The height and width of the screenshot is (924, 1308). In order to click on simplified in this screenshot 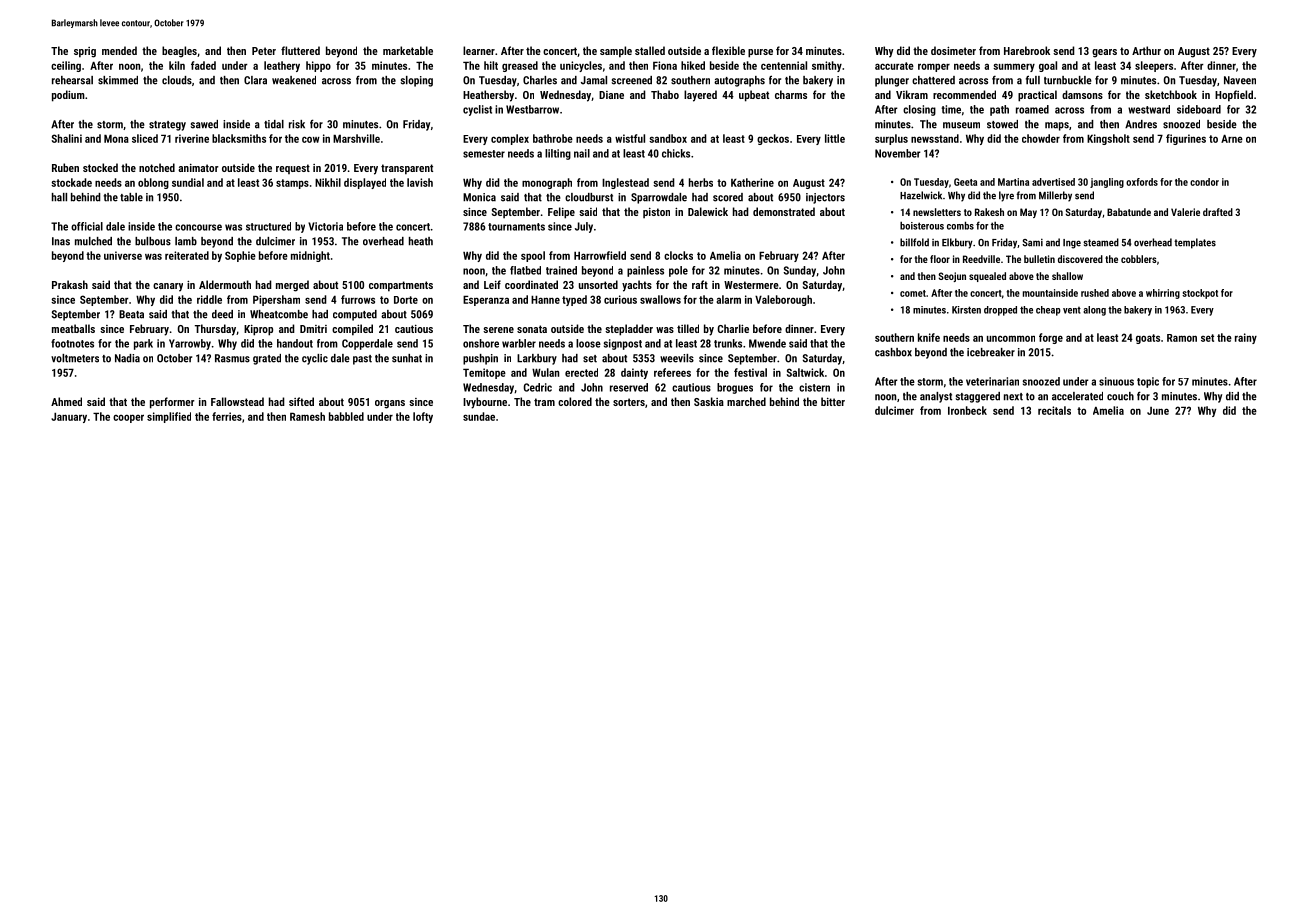, I will do `click(169, 417)`.
